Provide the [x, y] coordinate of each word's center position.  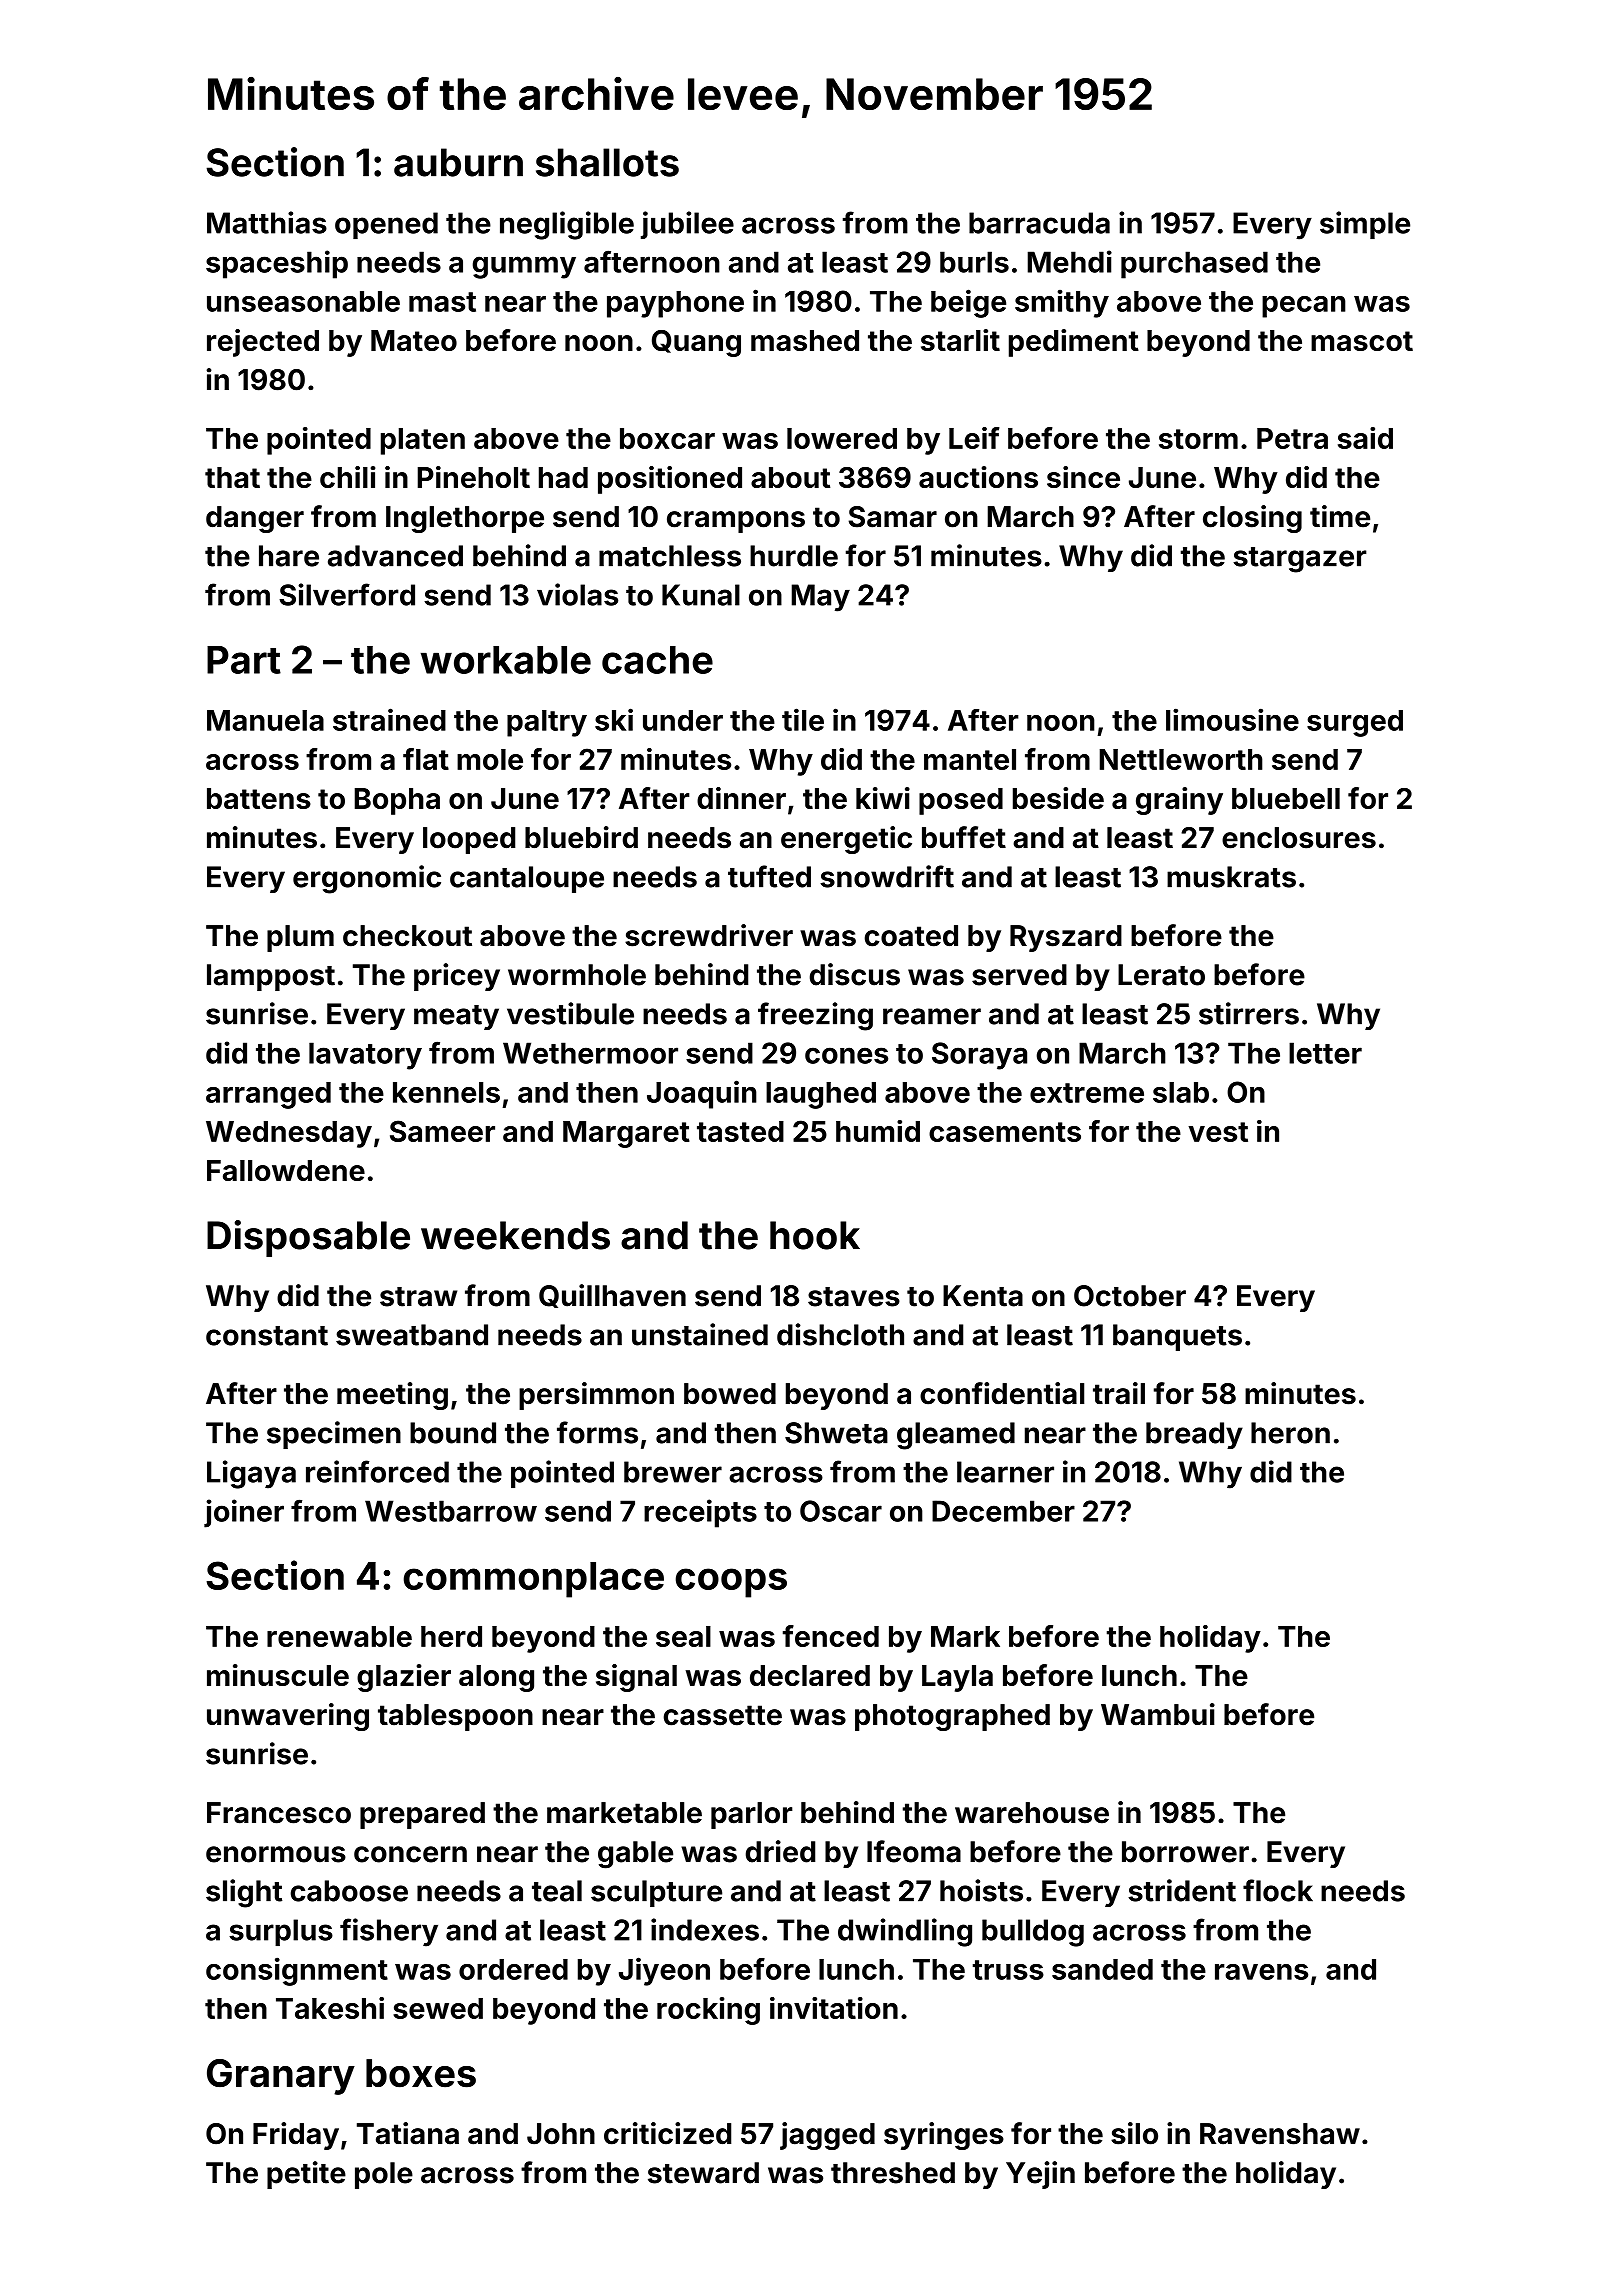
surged [1355, 723]
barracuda [1039, 223]
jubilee [687, 225]
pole [384, 2175]
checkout [407, 936]
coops [731, 1583]
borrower [1185, 1852]
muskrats [1231, 877]
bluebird [581, 837]
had [563, 477]
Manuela [265, 720]
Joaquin [702, 1094]
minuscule [278, 1675]
